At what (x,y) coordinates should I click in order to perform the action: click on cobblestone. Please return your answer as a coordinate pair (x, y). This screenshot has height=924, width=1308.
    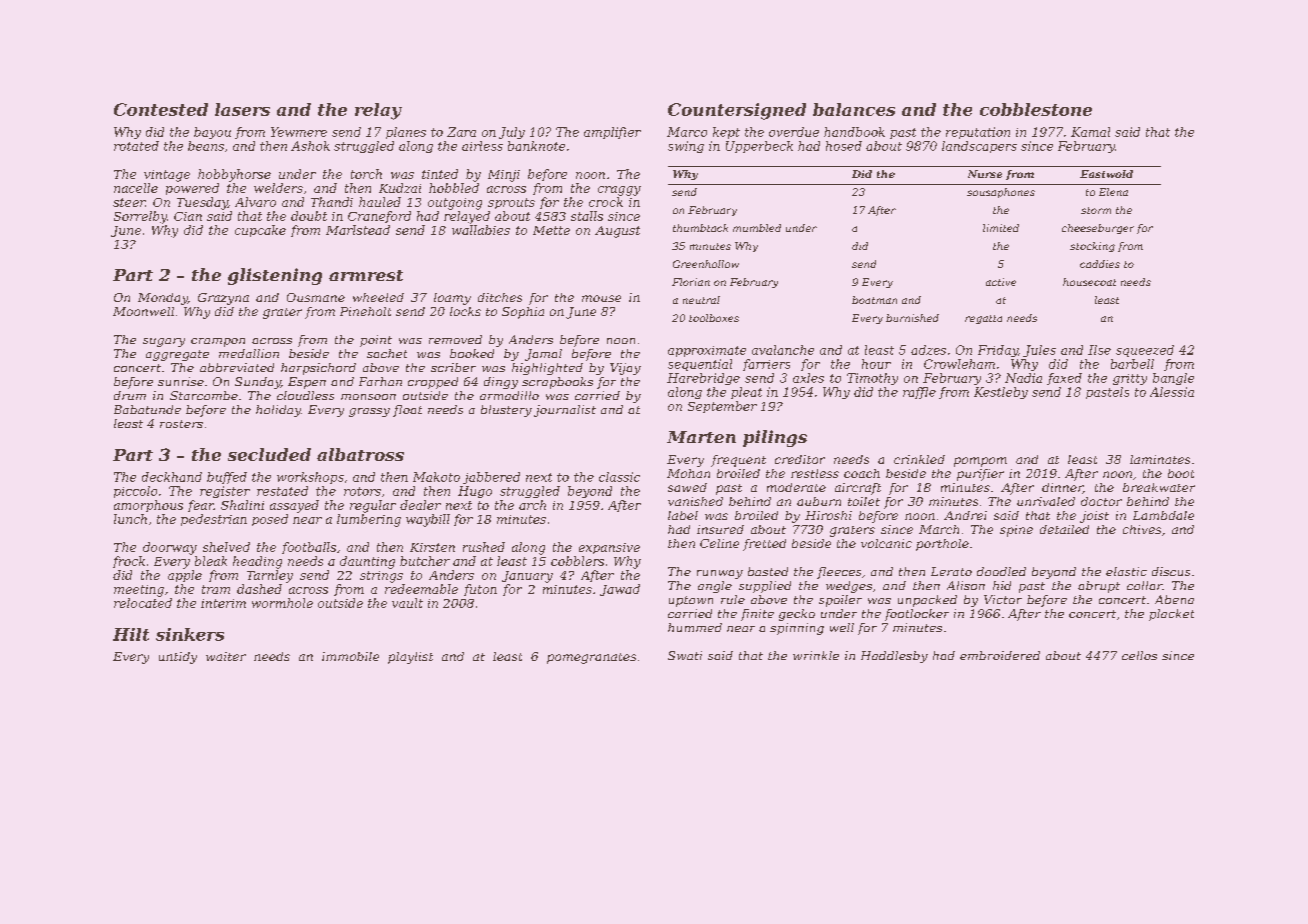
    Looking at the image, I should click on (1036, 109).
